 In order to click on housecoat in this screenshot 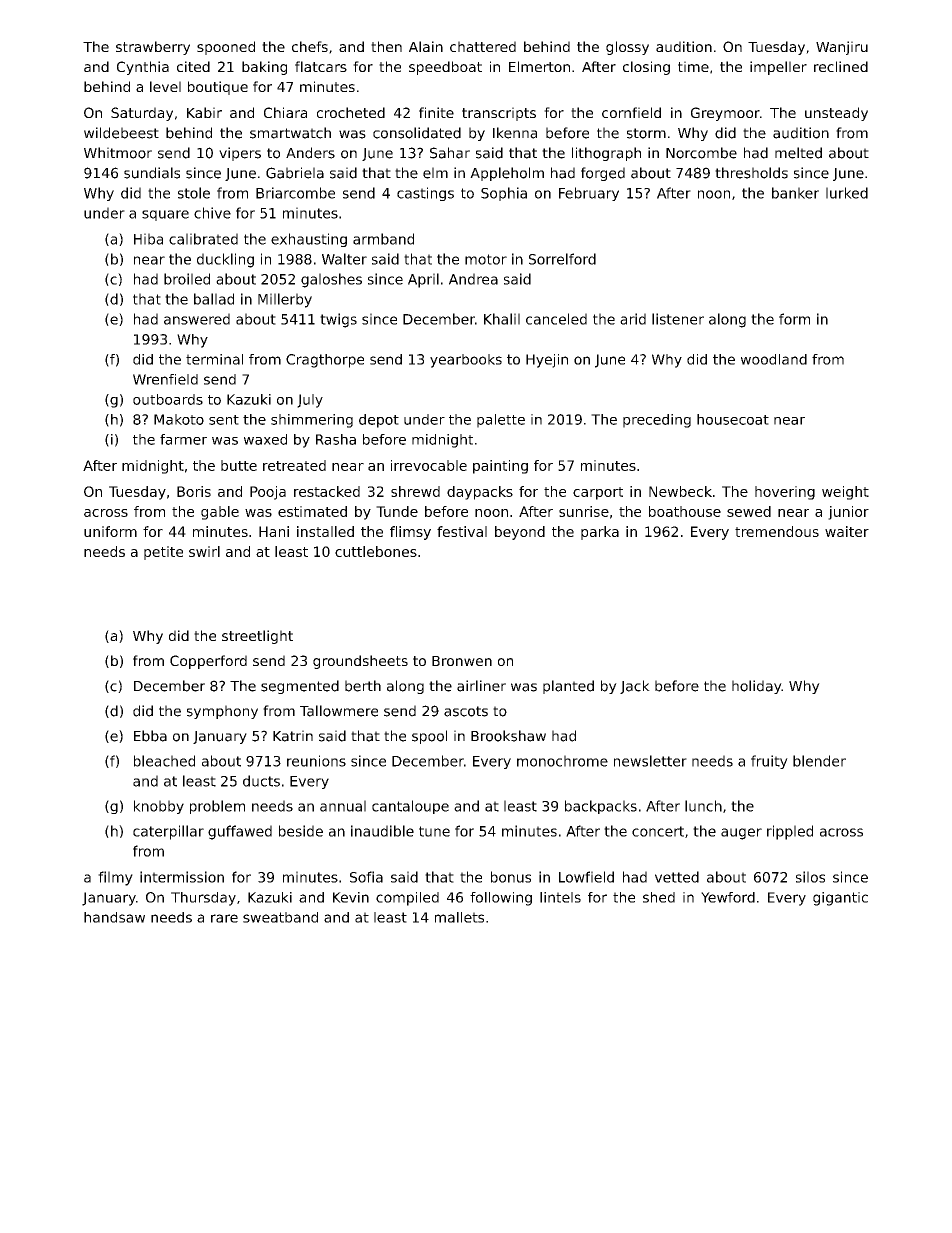, I will do `click(733, 419)`.
